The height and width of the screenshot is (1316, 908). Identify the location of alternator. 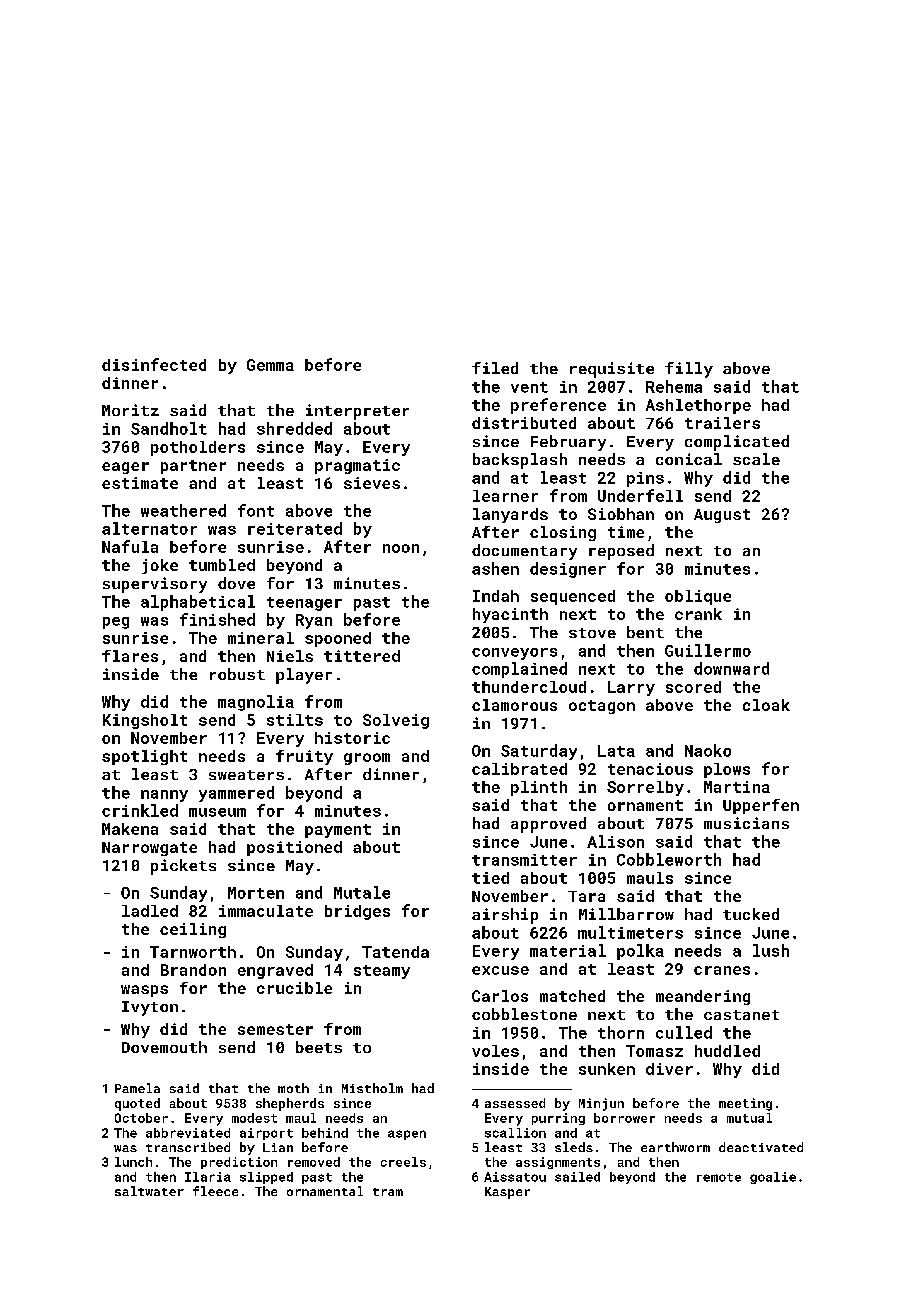
(149, 528).
